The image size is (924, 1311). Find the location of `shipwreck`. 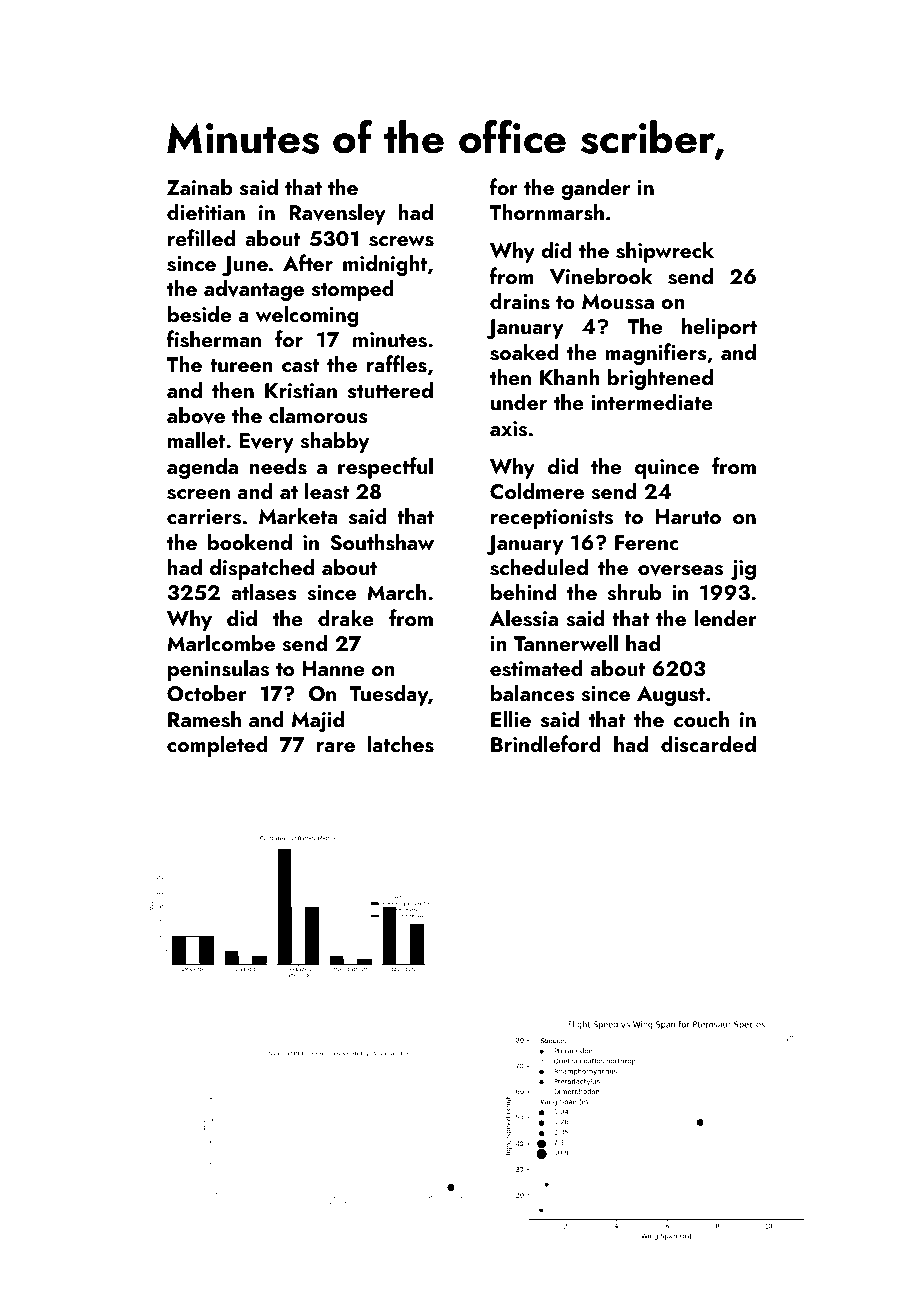

shipwreck is located at coordinates (665, 252).
